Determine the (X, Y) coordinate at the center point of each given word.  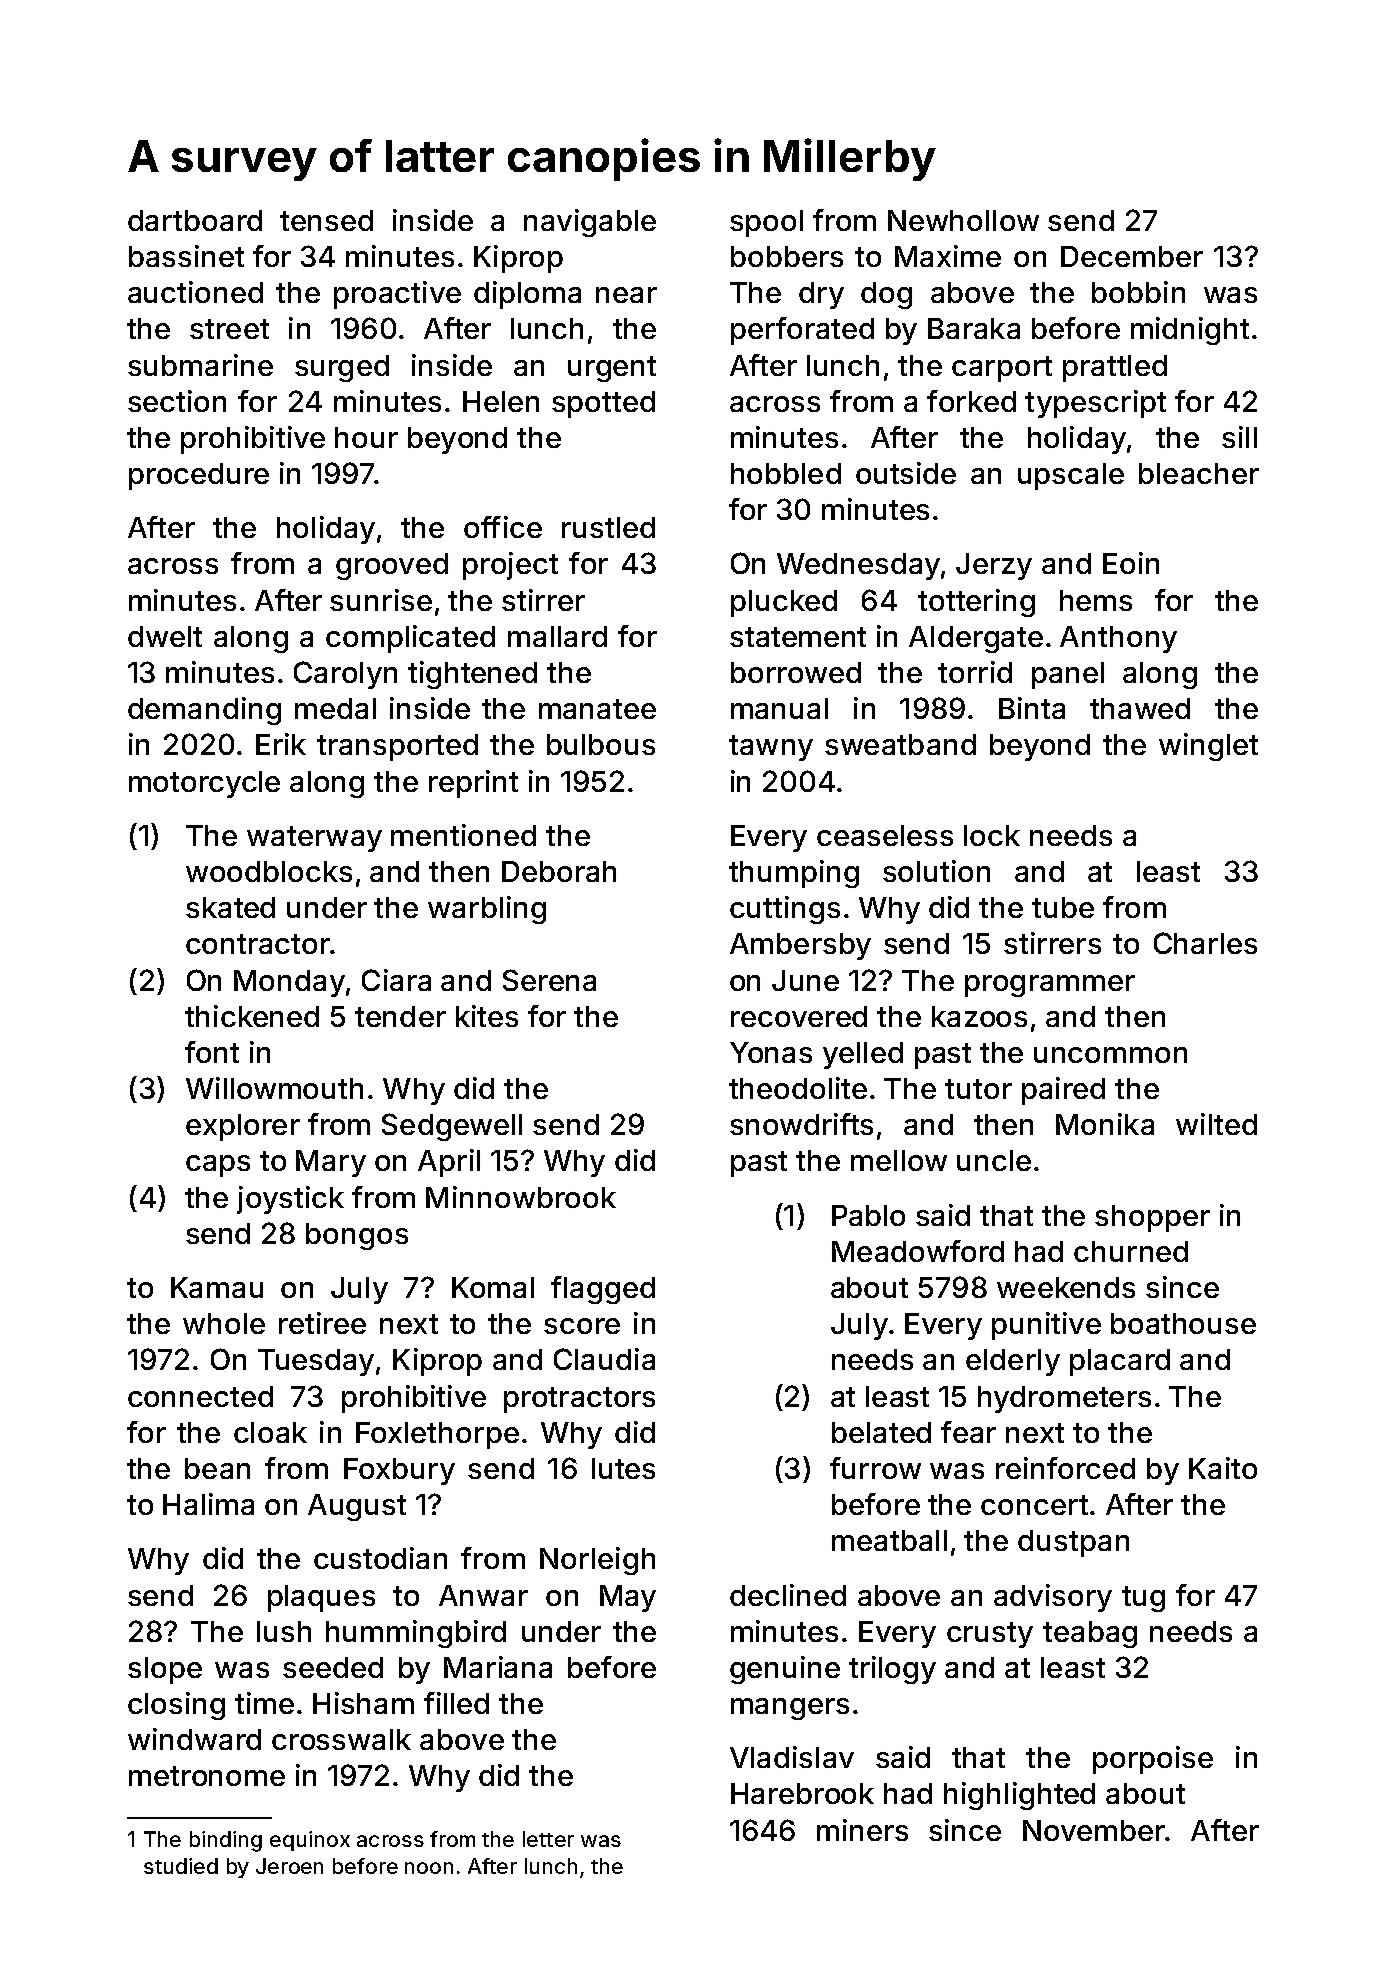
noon (429, 1868)
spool (766, 223)
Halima (208, 1504)
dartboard (195, 220)
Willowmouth (274, 1088)
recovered (799, 1016)
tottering (976, 603)
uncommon (1110, 1055)
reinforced (1065, 1468)
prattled (1115, 368)
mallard (557, 636)
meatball (889, 1540)
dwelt (165, 636)
